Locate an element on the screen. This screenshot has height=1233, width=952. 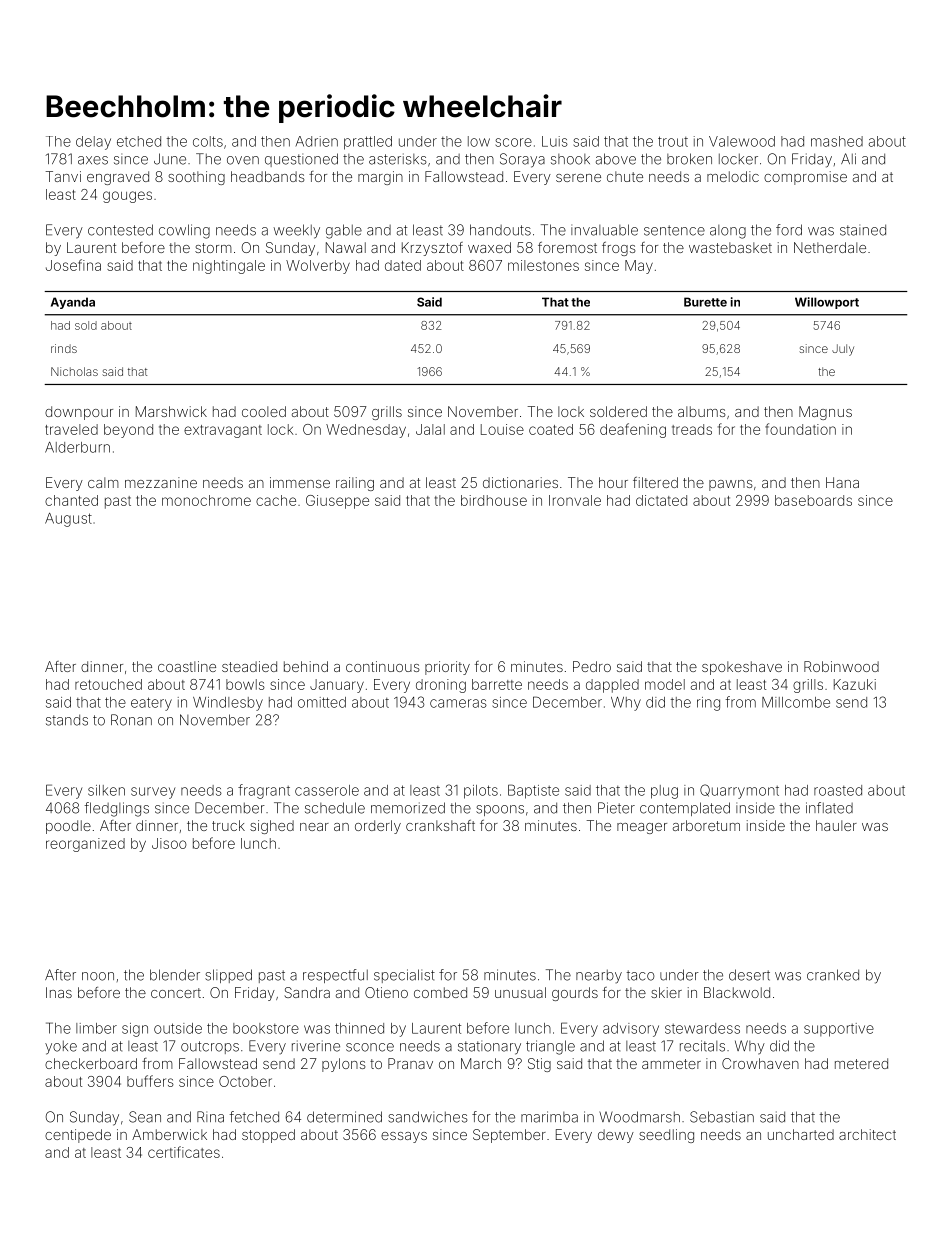
monochrome is located at coordinates (206, 500).
